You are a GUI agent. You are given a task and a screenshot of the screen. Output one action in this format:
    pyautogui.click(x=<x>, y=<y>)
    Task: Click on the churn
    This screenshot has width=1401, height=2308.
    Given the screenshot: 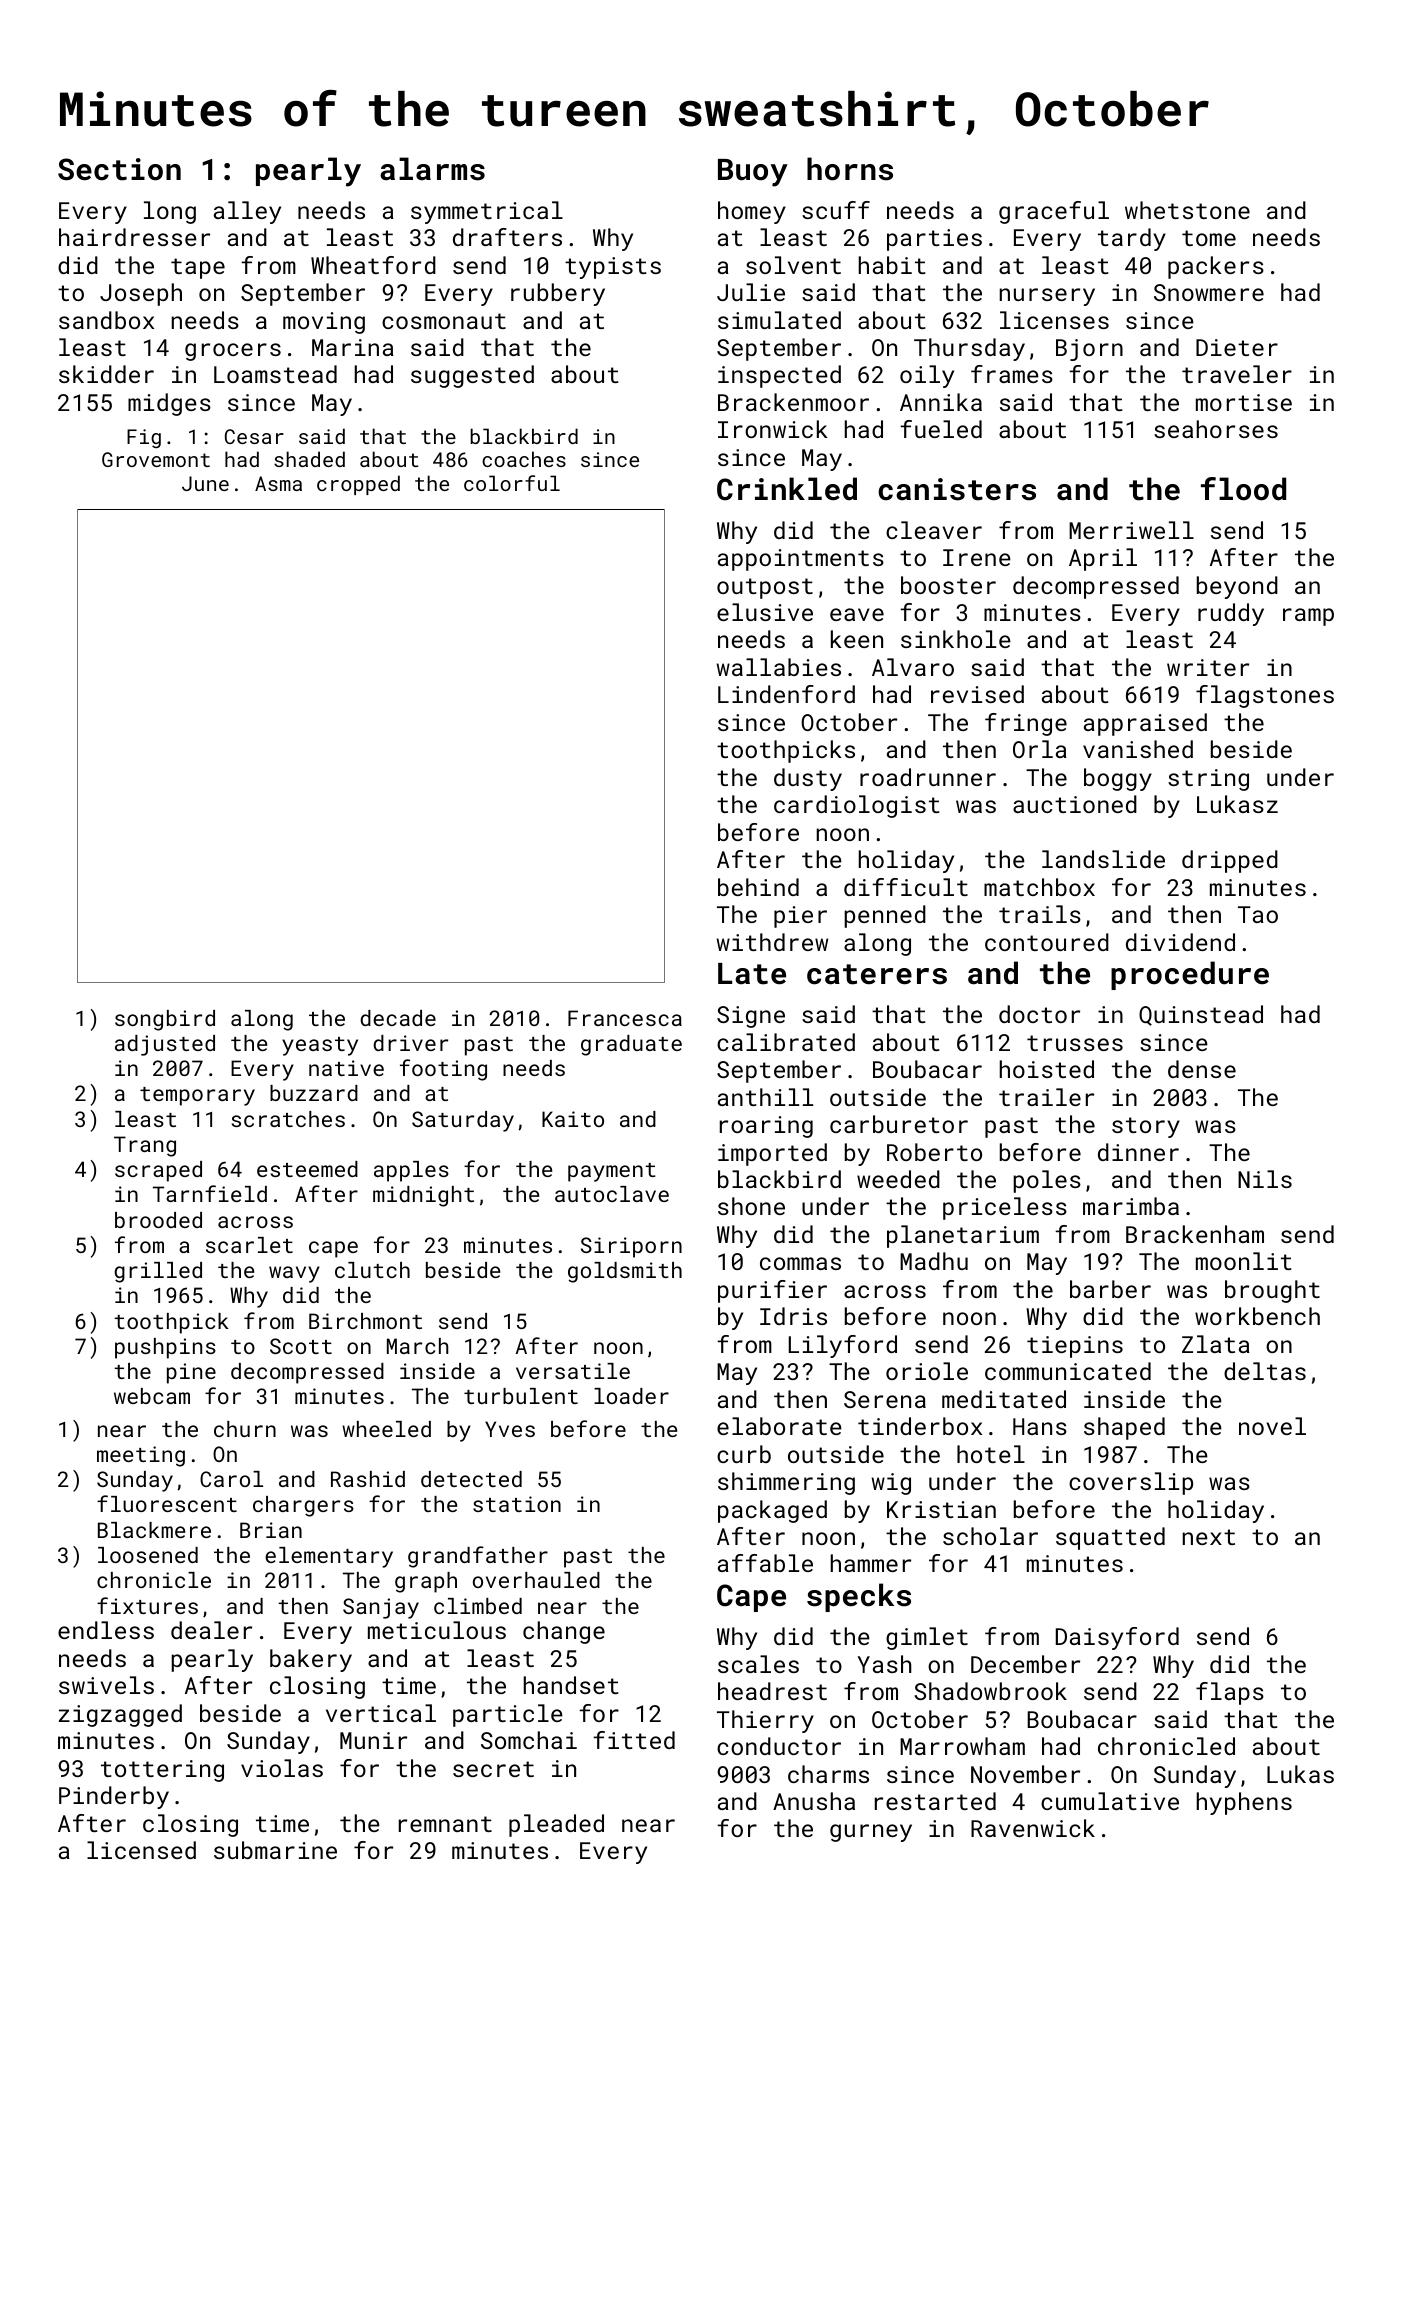 What is the action you would take?
    pyautogui.click(x=245, y=1429)
